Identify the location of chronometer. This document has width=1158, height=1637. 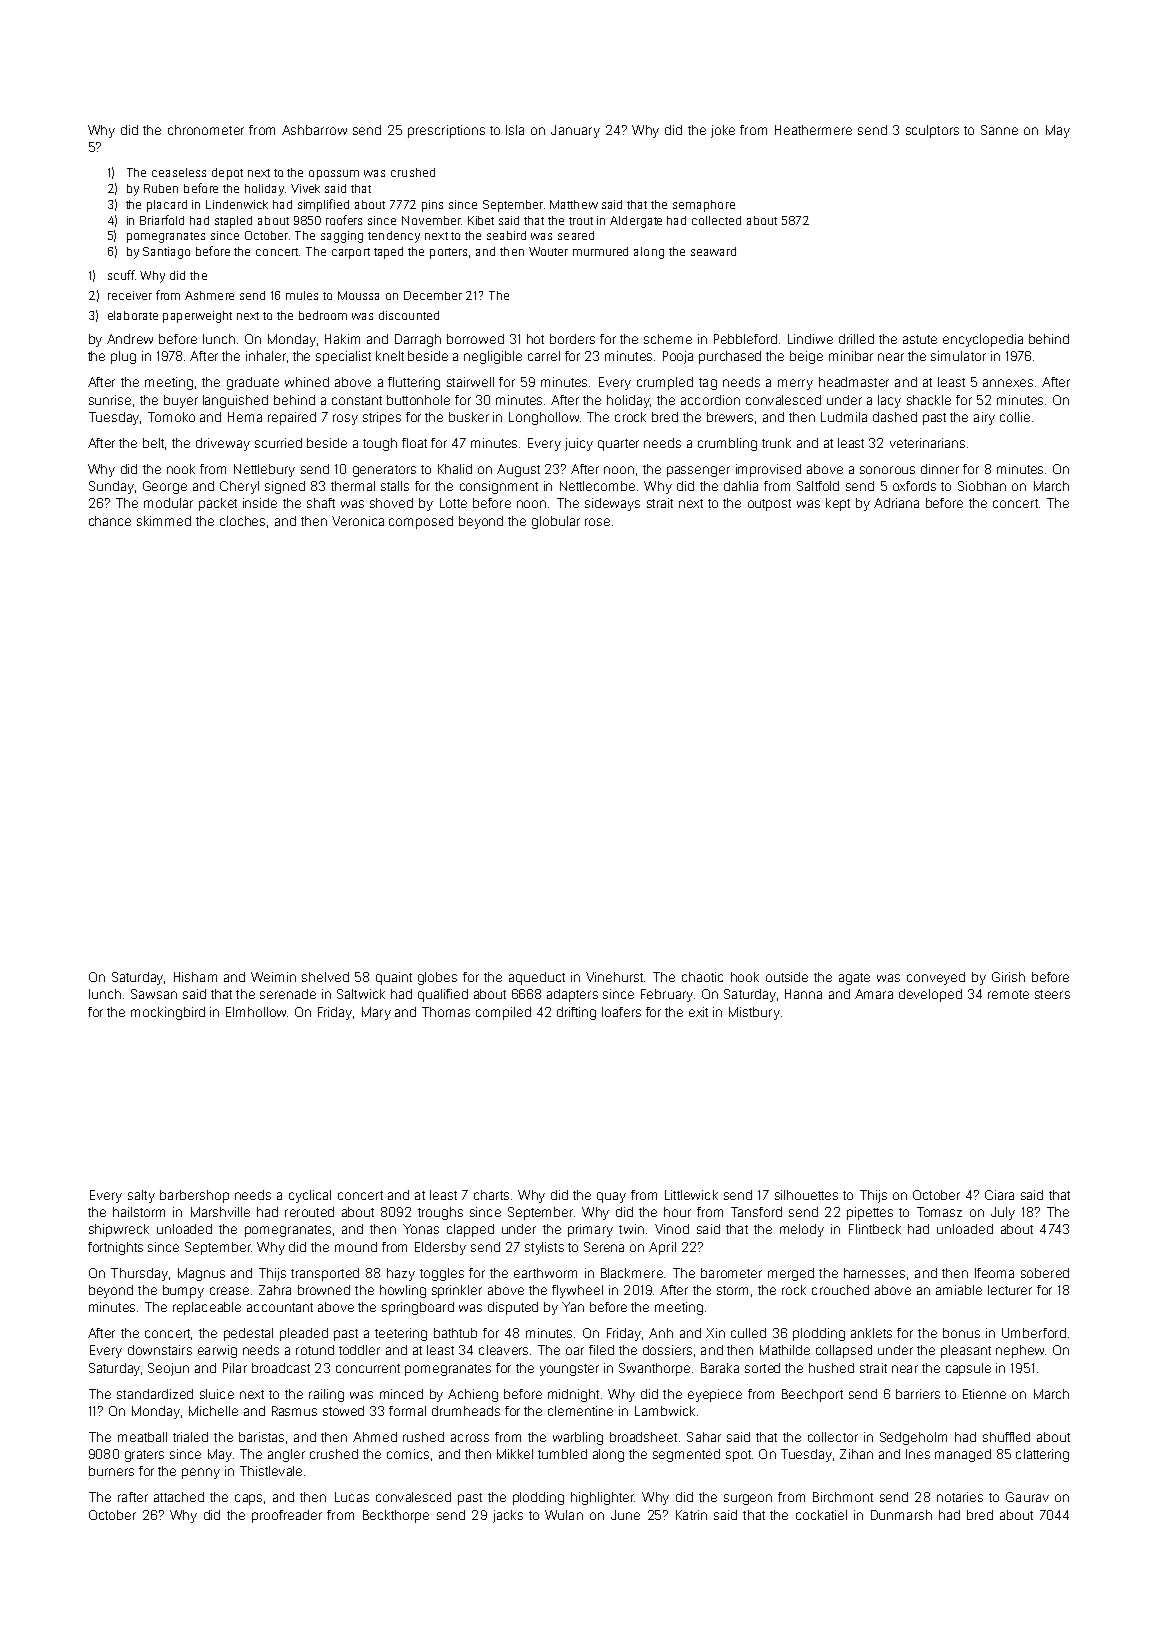
(206, 130).
